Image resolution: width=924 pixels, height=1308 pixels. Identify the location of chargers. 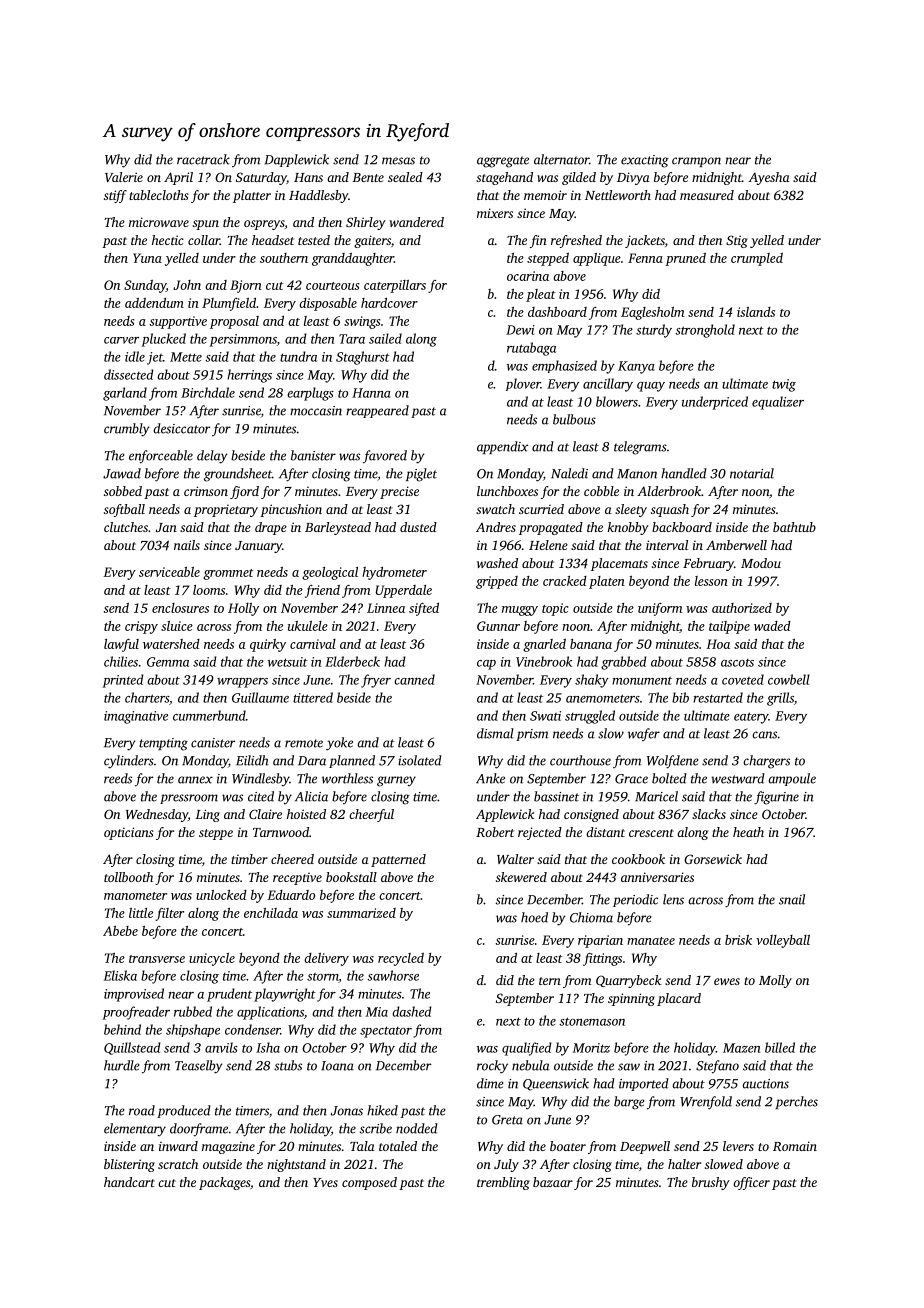
(766, 762).
